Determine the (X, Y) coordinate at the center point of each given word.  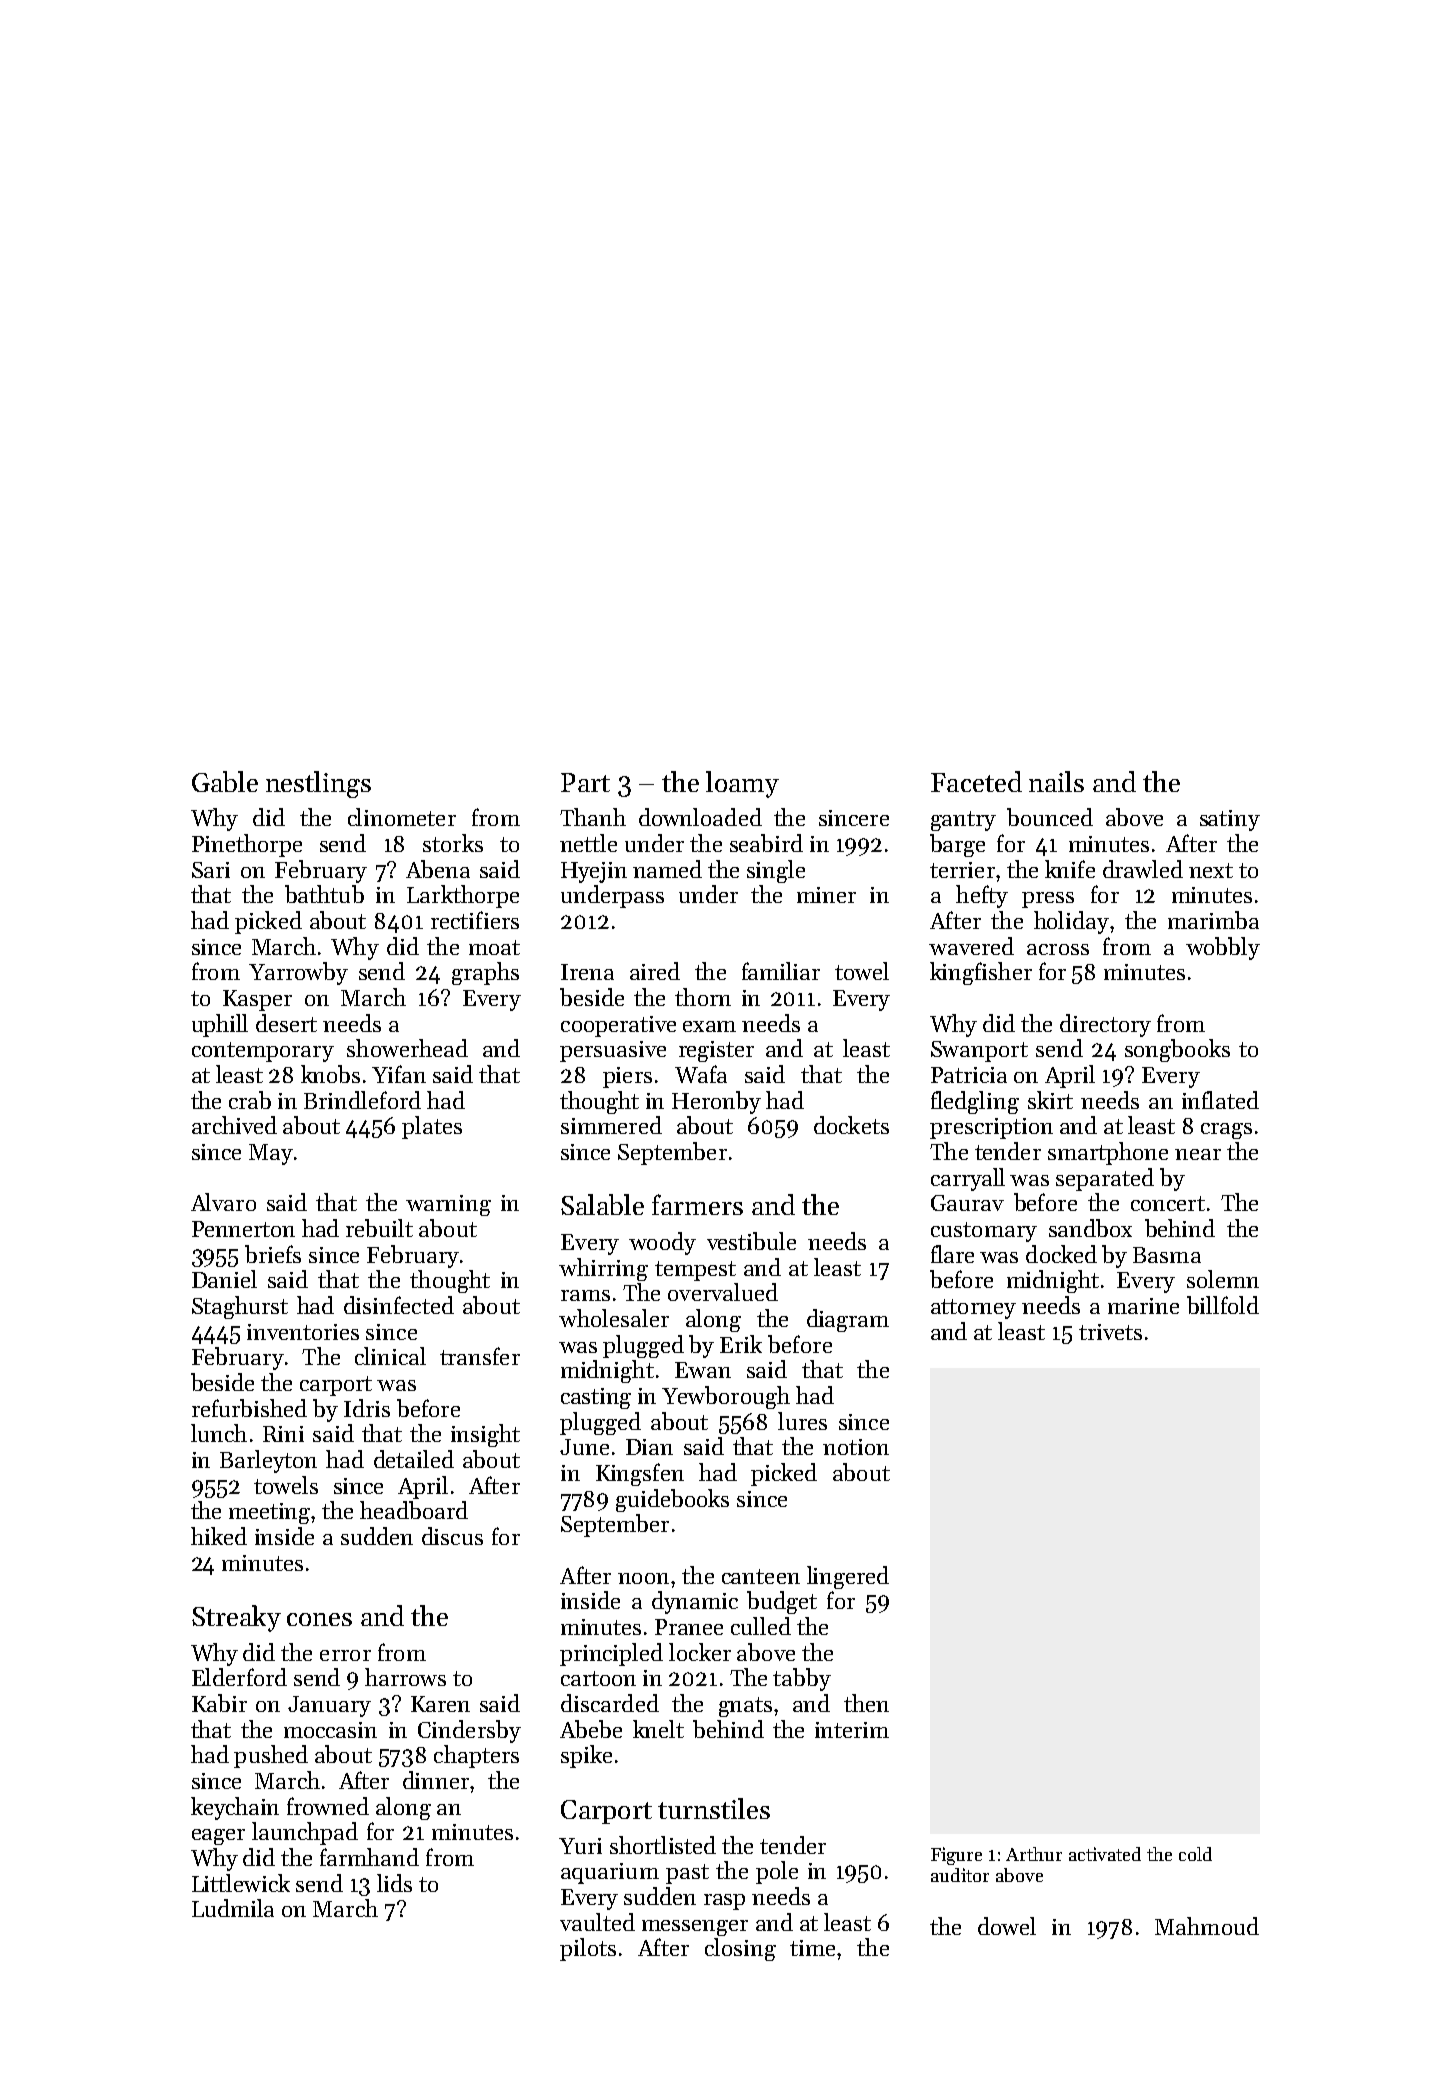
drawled (1143, 869)
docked (1061, 1254)
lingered (848, 1577)
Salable (602, 1204)
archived (234, 1125)
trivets (1110, 1332)
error (345, 1655)
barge (957, 845)
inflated (1220, 1100)
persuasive (613, 1051)
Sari (211, 870)
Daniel (224, 1279)
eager (218, 1837)
